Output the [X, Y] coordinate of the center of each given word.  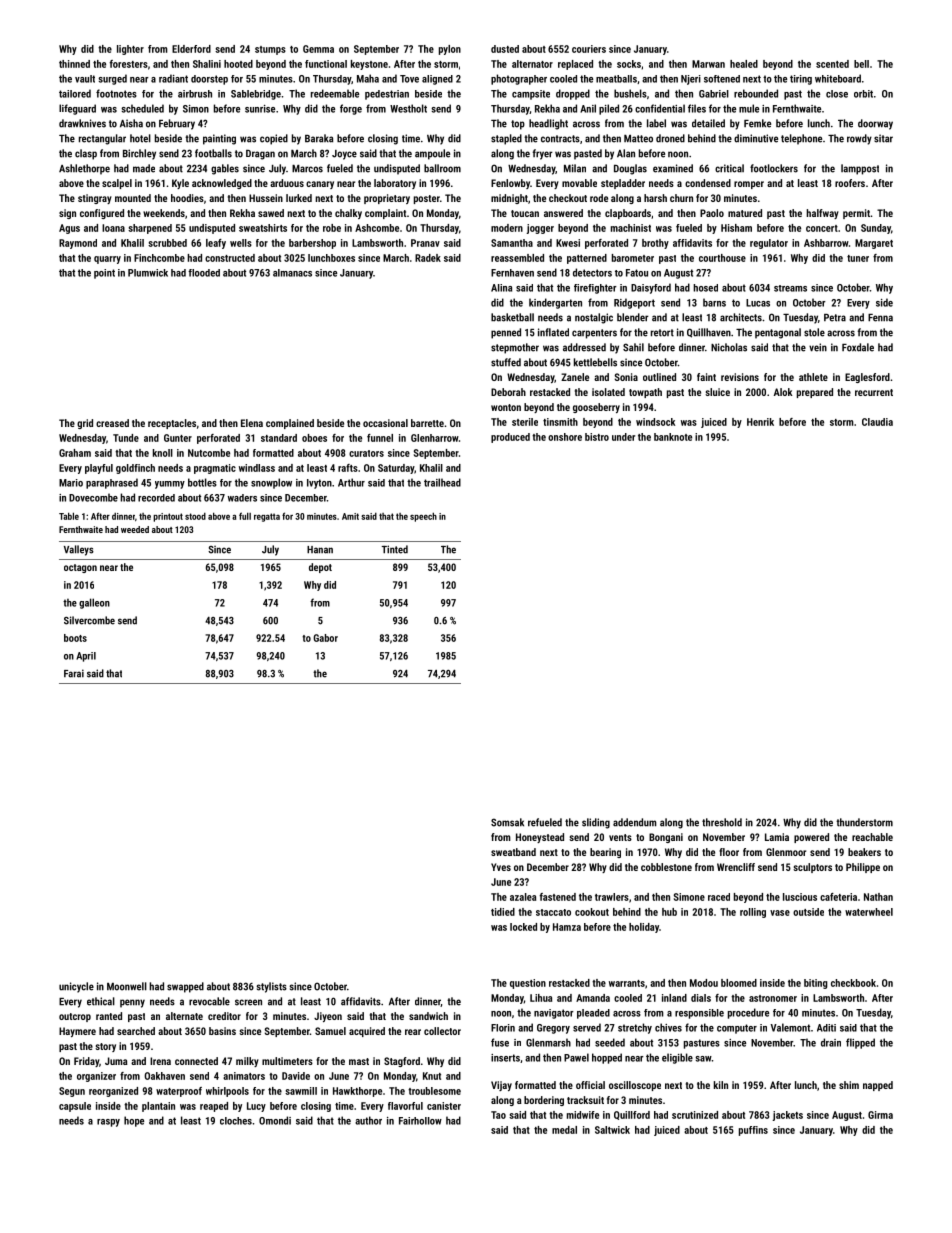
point [104, 274]
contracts [560, 139]
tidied [503, 912]
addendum [635, 822]
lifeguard [77, 109]
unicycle [76, 987]
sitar [883, 138]
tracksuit [585, 1100]
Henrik [760, 422]
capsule [75, 1107]
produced [510, 438]
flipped [860, 1043]
